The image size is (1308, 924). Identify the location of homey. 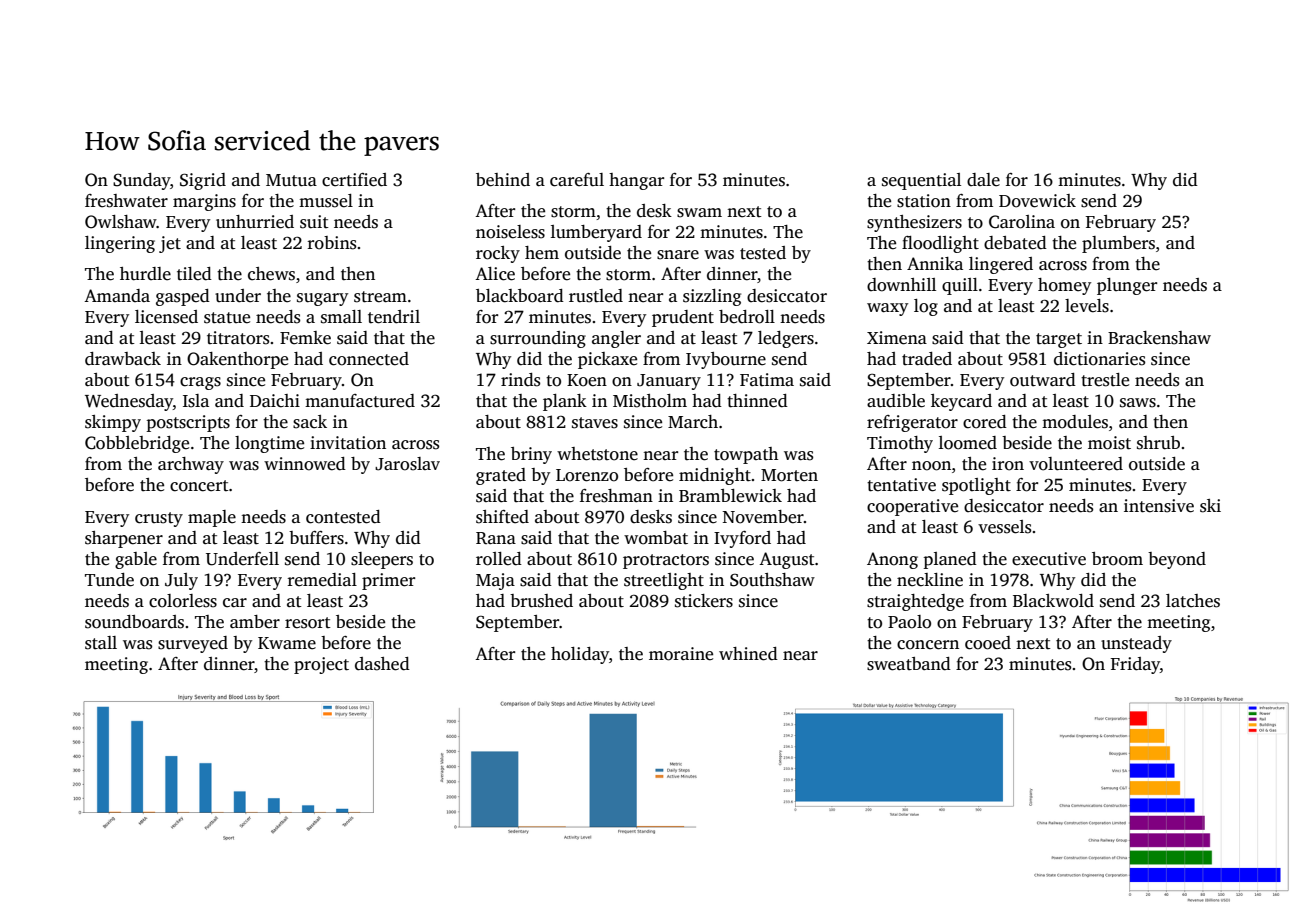
(1064, 286).
